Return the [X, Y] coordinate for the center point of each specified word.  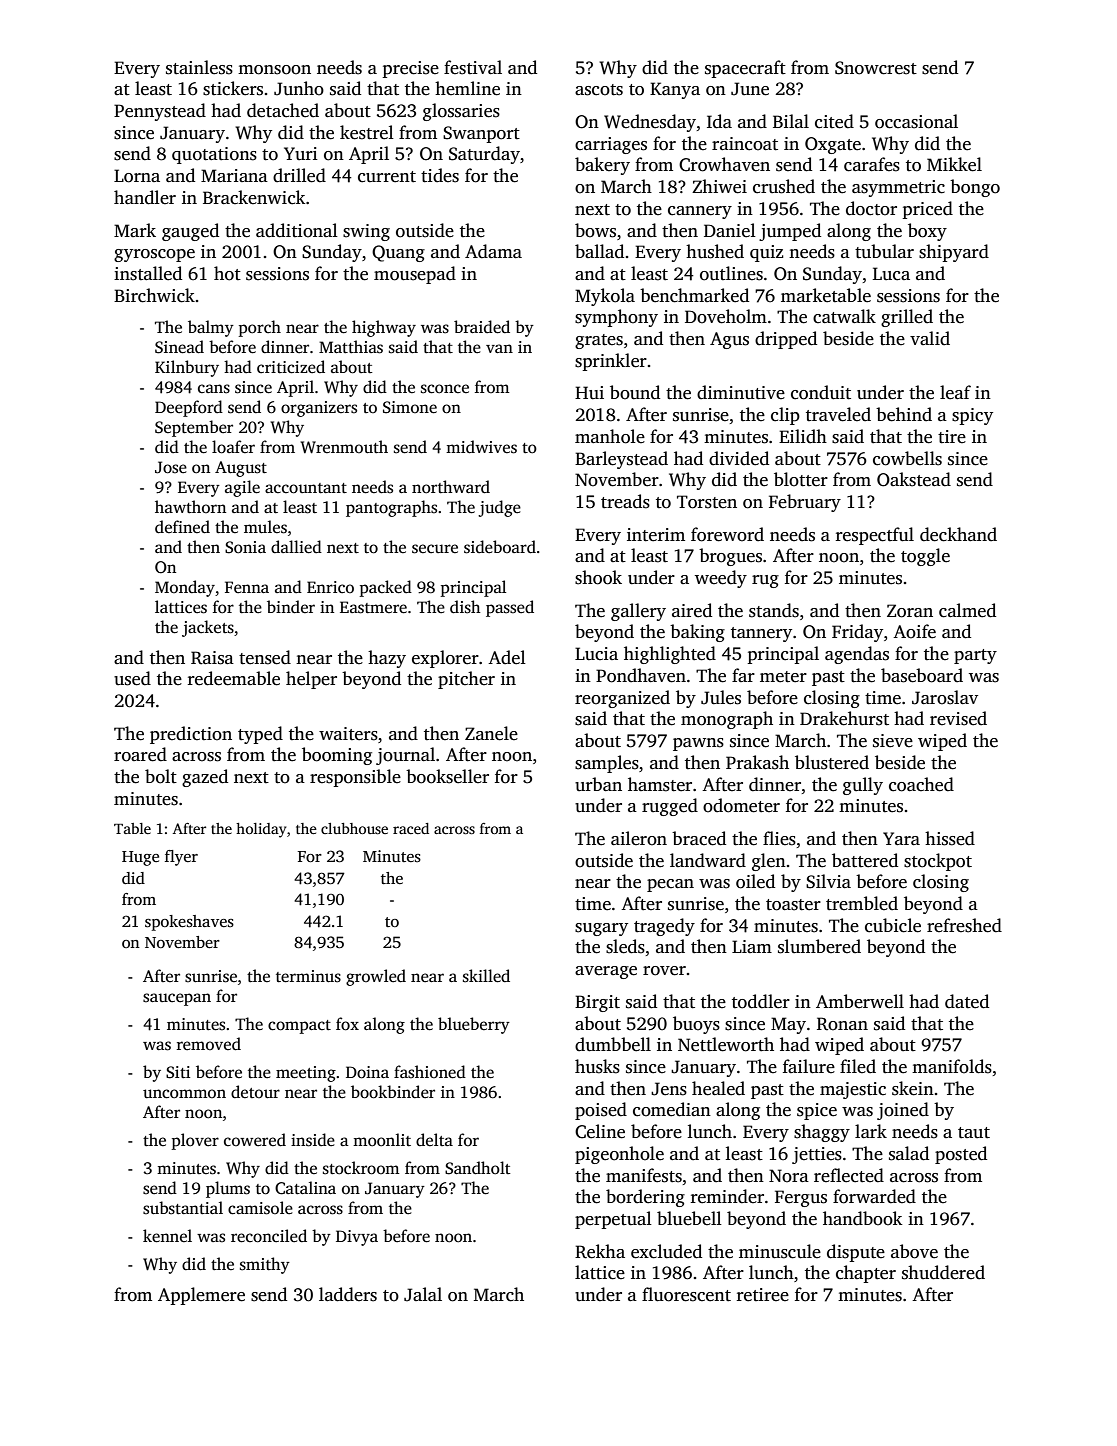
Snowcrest [876, 68]
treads [625, 501]
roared [140, 754]
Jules [721, 697]
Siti [178, 1072]
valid [930, 338]
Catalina [305, 1188]
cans [214, 389]
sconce [445, 389]
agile [242, 488]
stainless [199, 67]
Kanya [675, 90]
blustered [832, 762]
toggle [925, 557]
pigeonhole [619, 1155]
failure [809, 1066]
